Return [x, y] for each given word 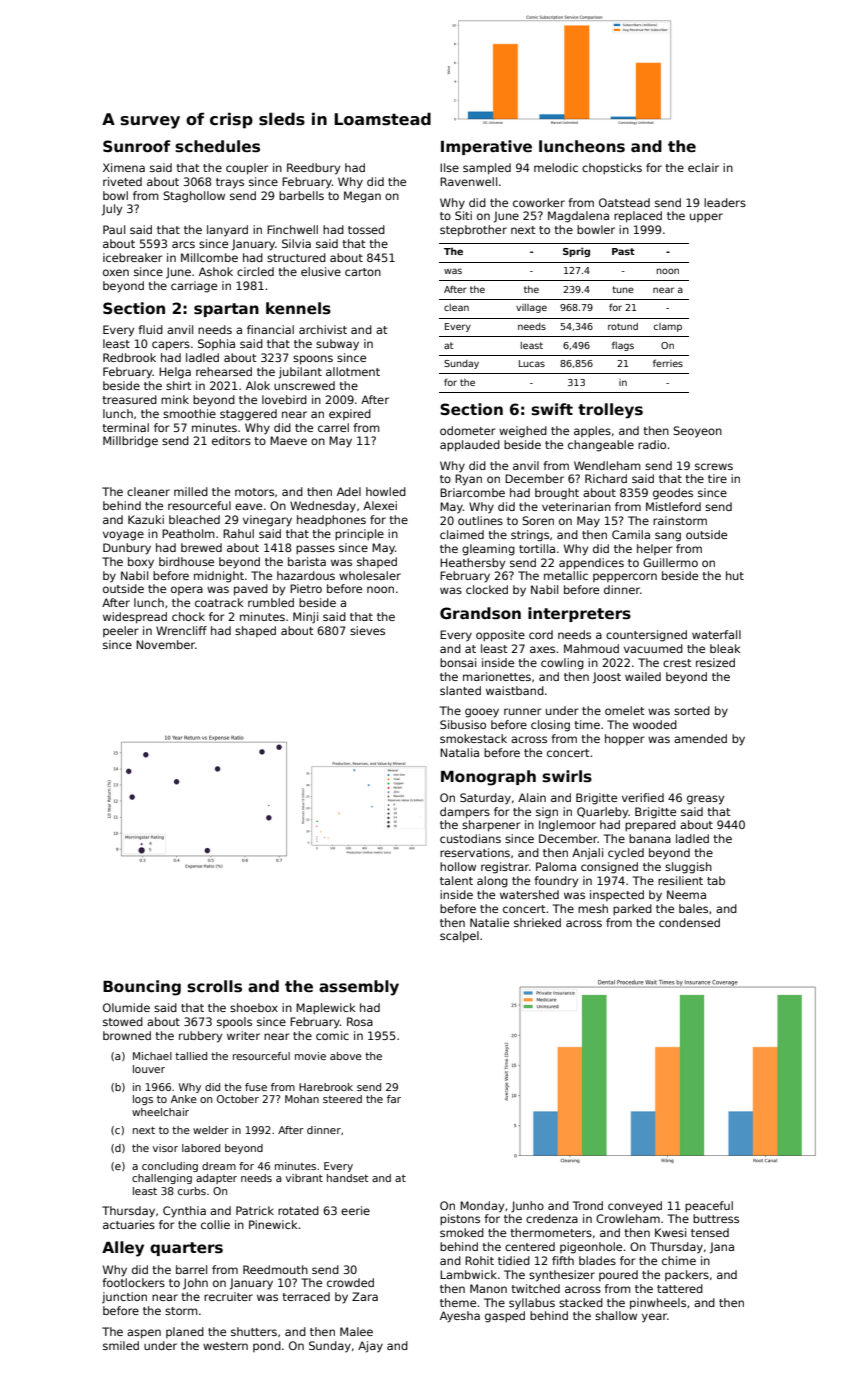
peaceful [709, 1207]
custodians [470, 838]
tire [717, 478]
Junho [527, 1207]
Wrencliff [181, 630]
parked [632, 910]
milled [191, 491]
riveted [122, 181]
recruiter [228, 1296]
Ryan [468, 480]
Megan [362, 197]
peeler [120, 631]
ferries [668, 363]
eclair [703, 167]
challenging [162, 1179]
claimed [462, 534]
